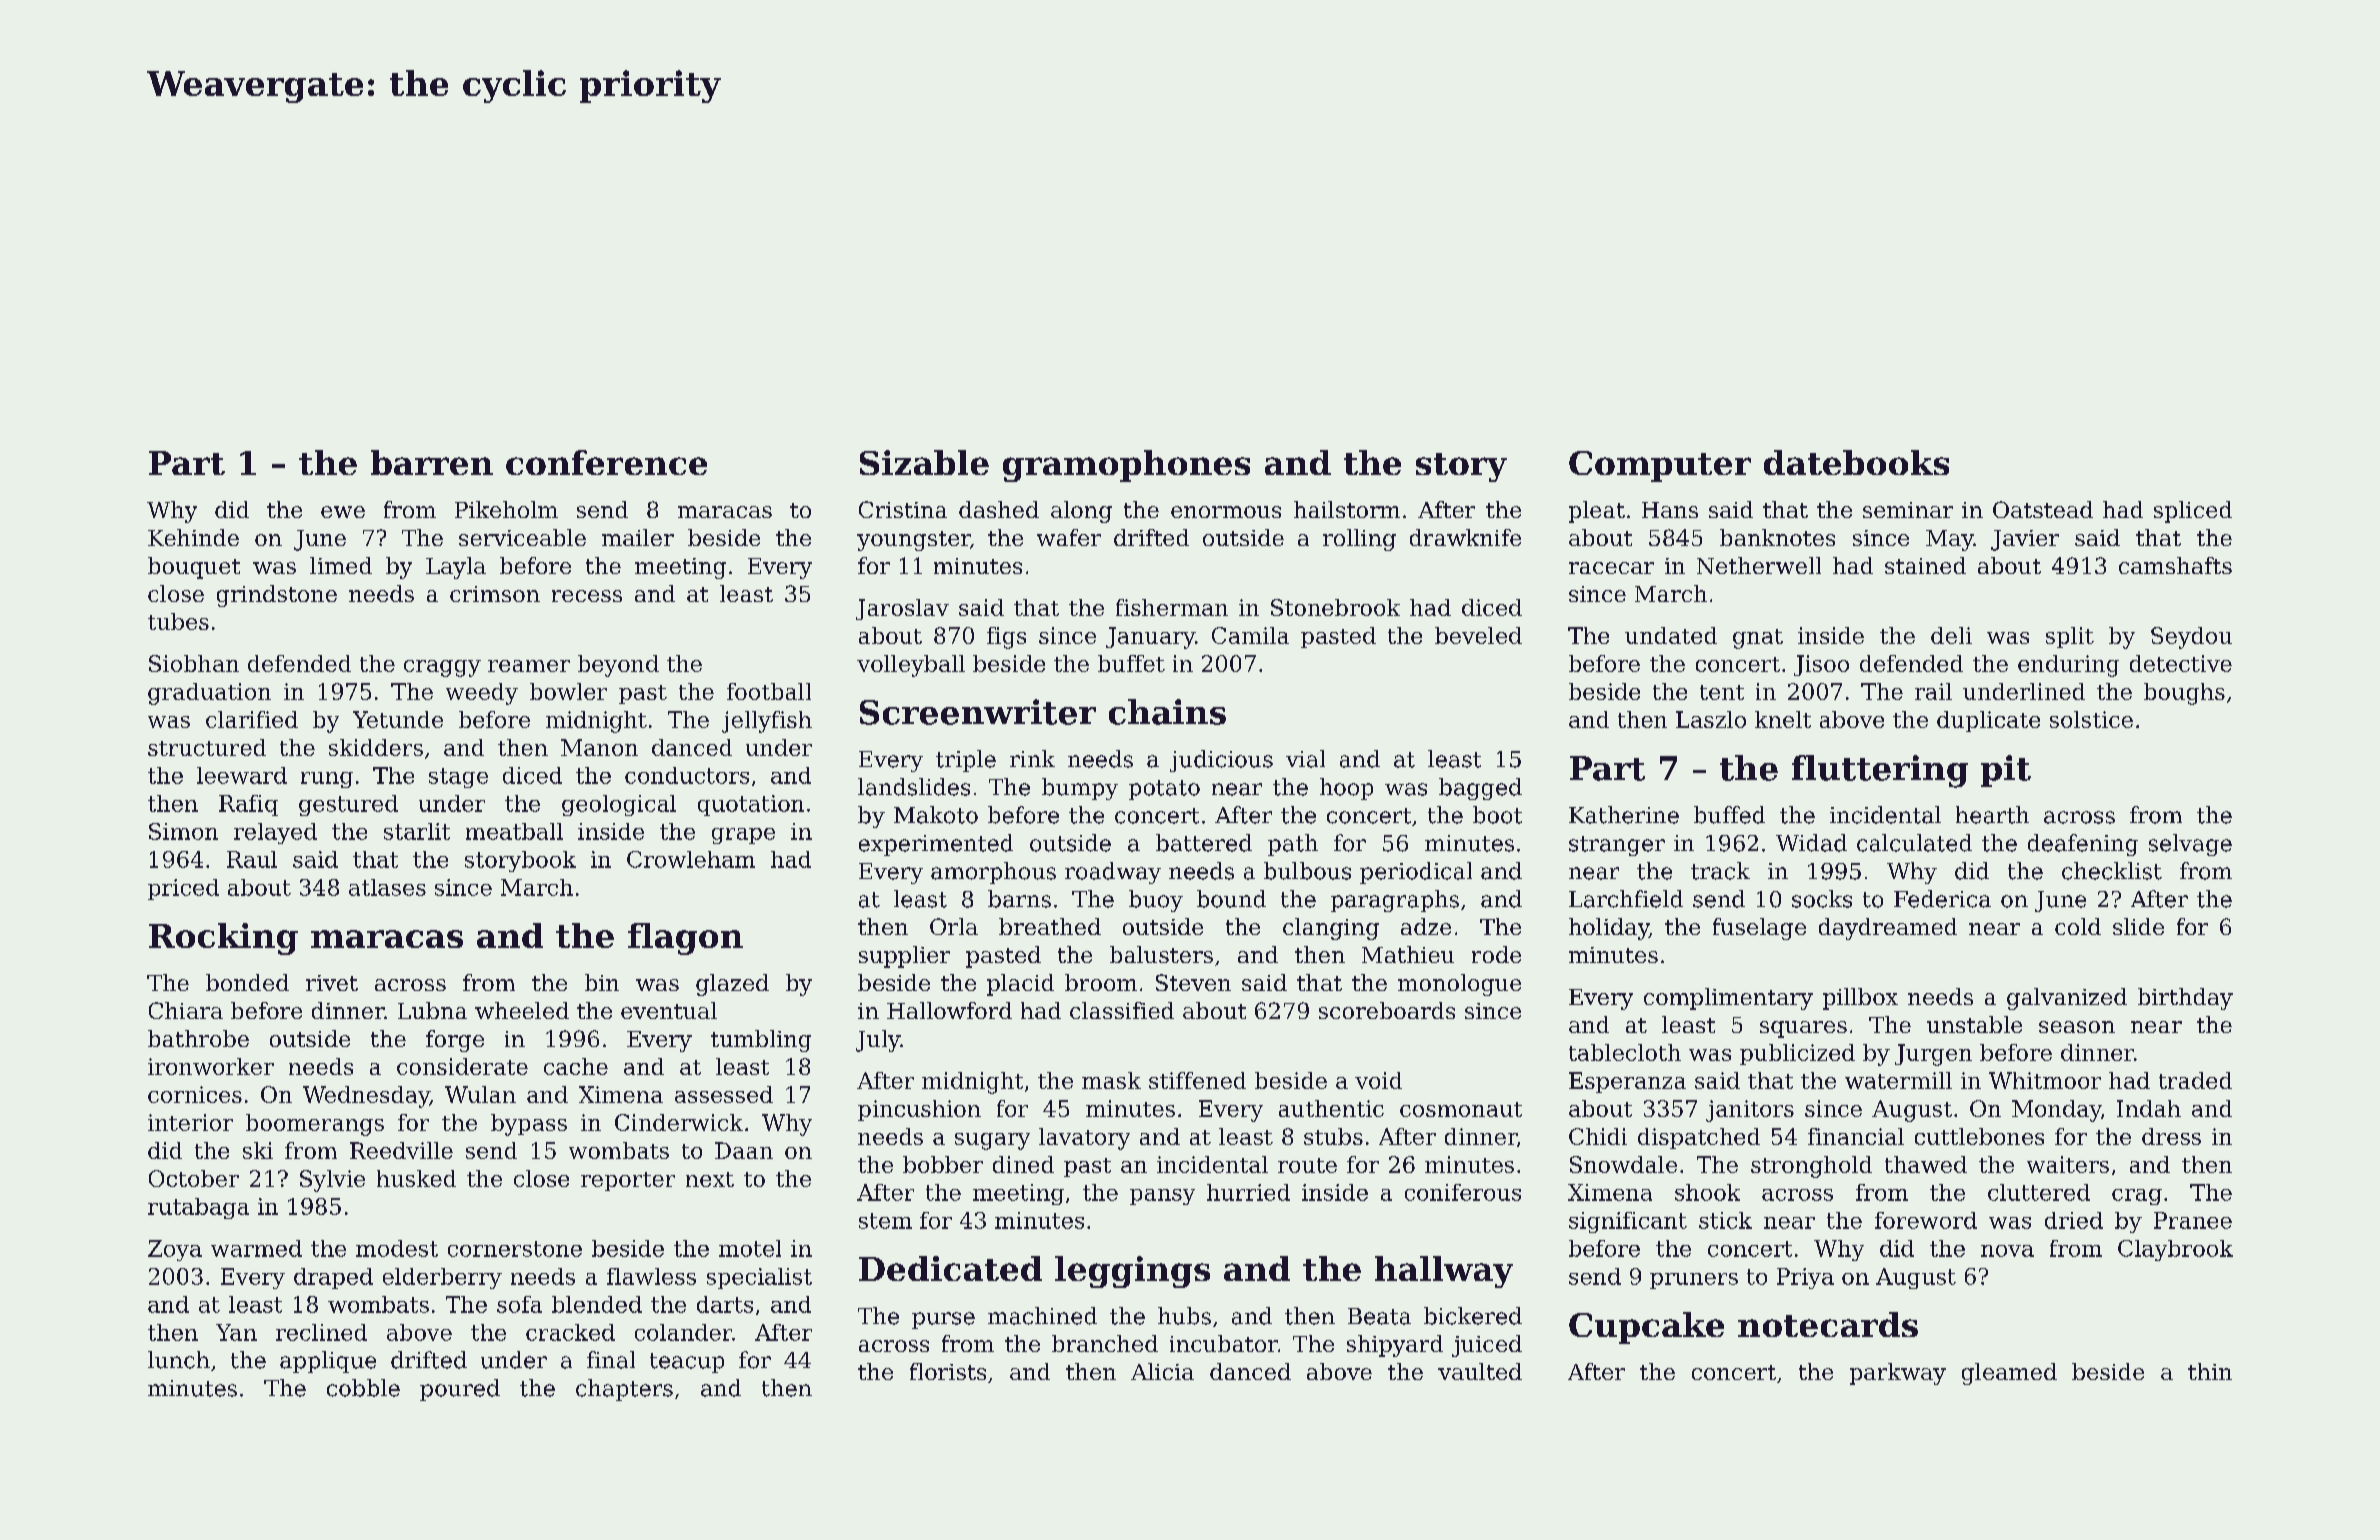  Describe the element at coordinates (1387, 1010) in the screenshot. I see `scoreboards` at that location.
